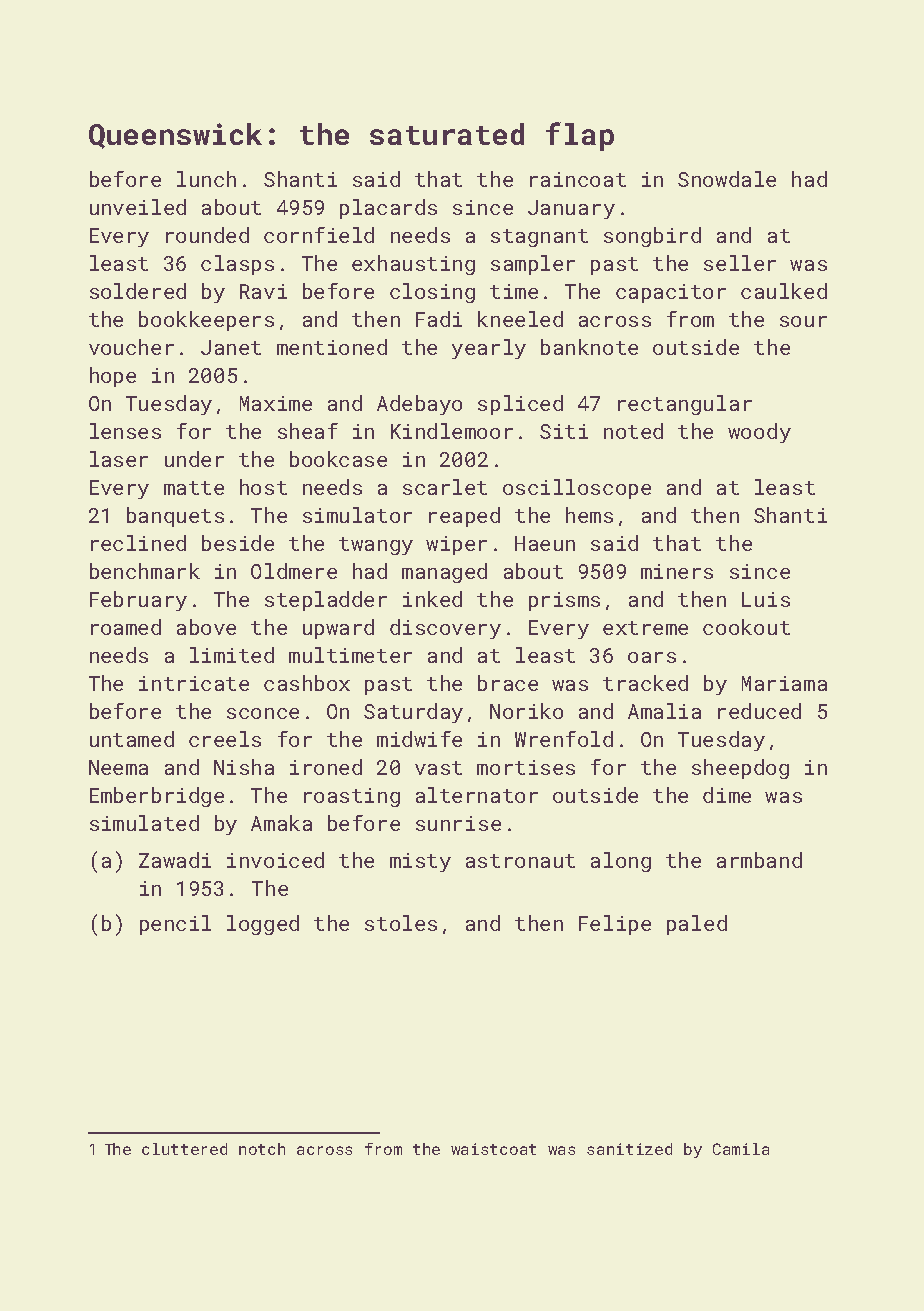 This screenshot has height=1311, width=924. I want to click on cluttered, so click(184, 1149).
